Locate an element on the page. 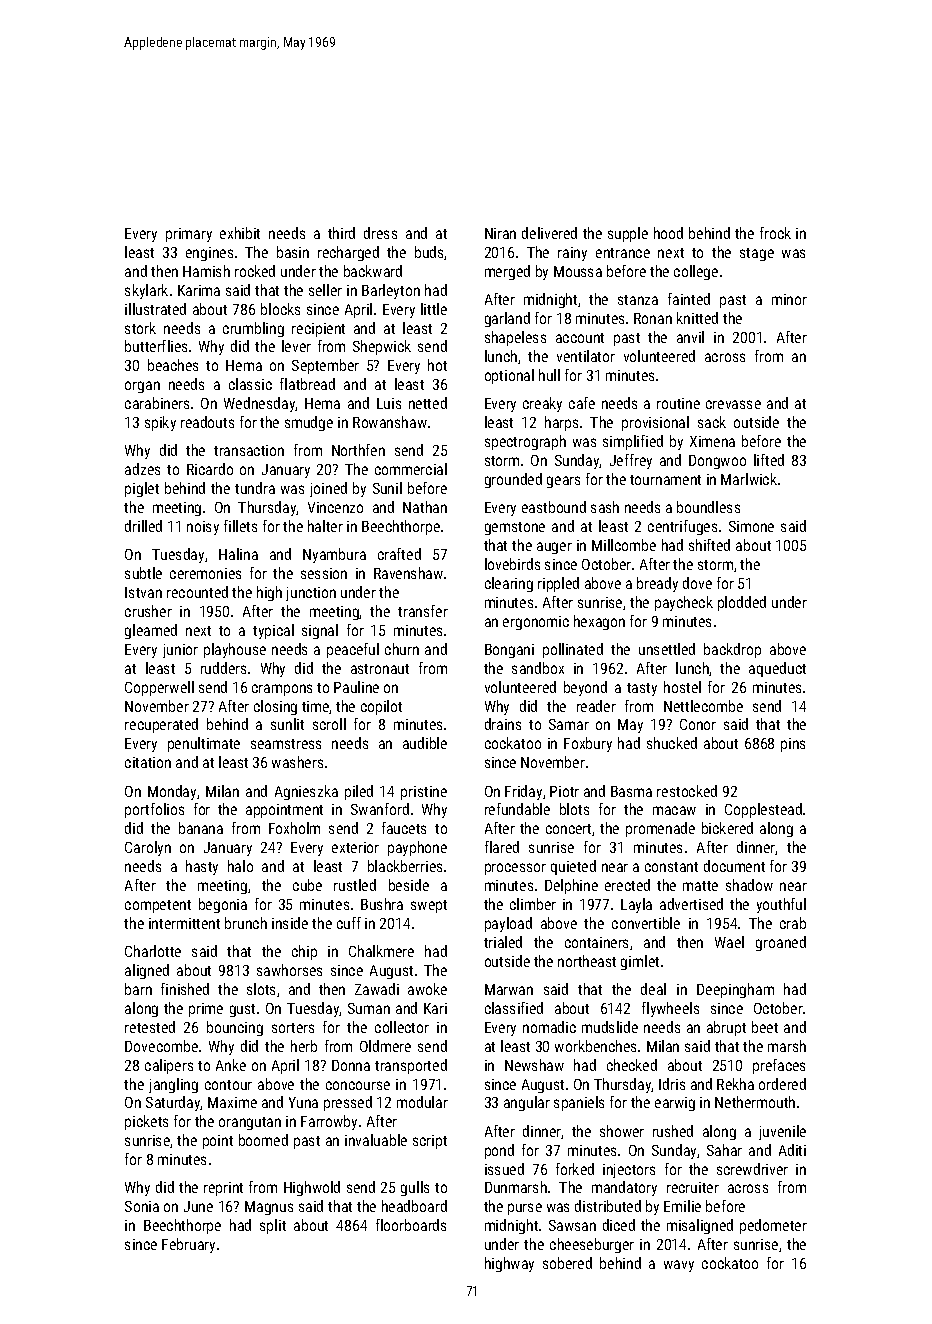  Magnus is located at coordinates (269, 1208).
